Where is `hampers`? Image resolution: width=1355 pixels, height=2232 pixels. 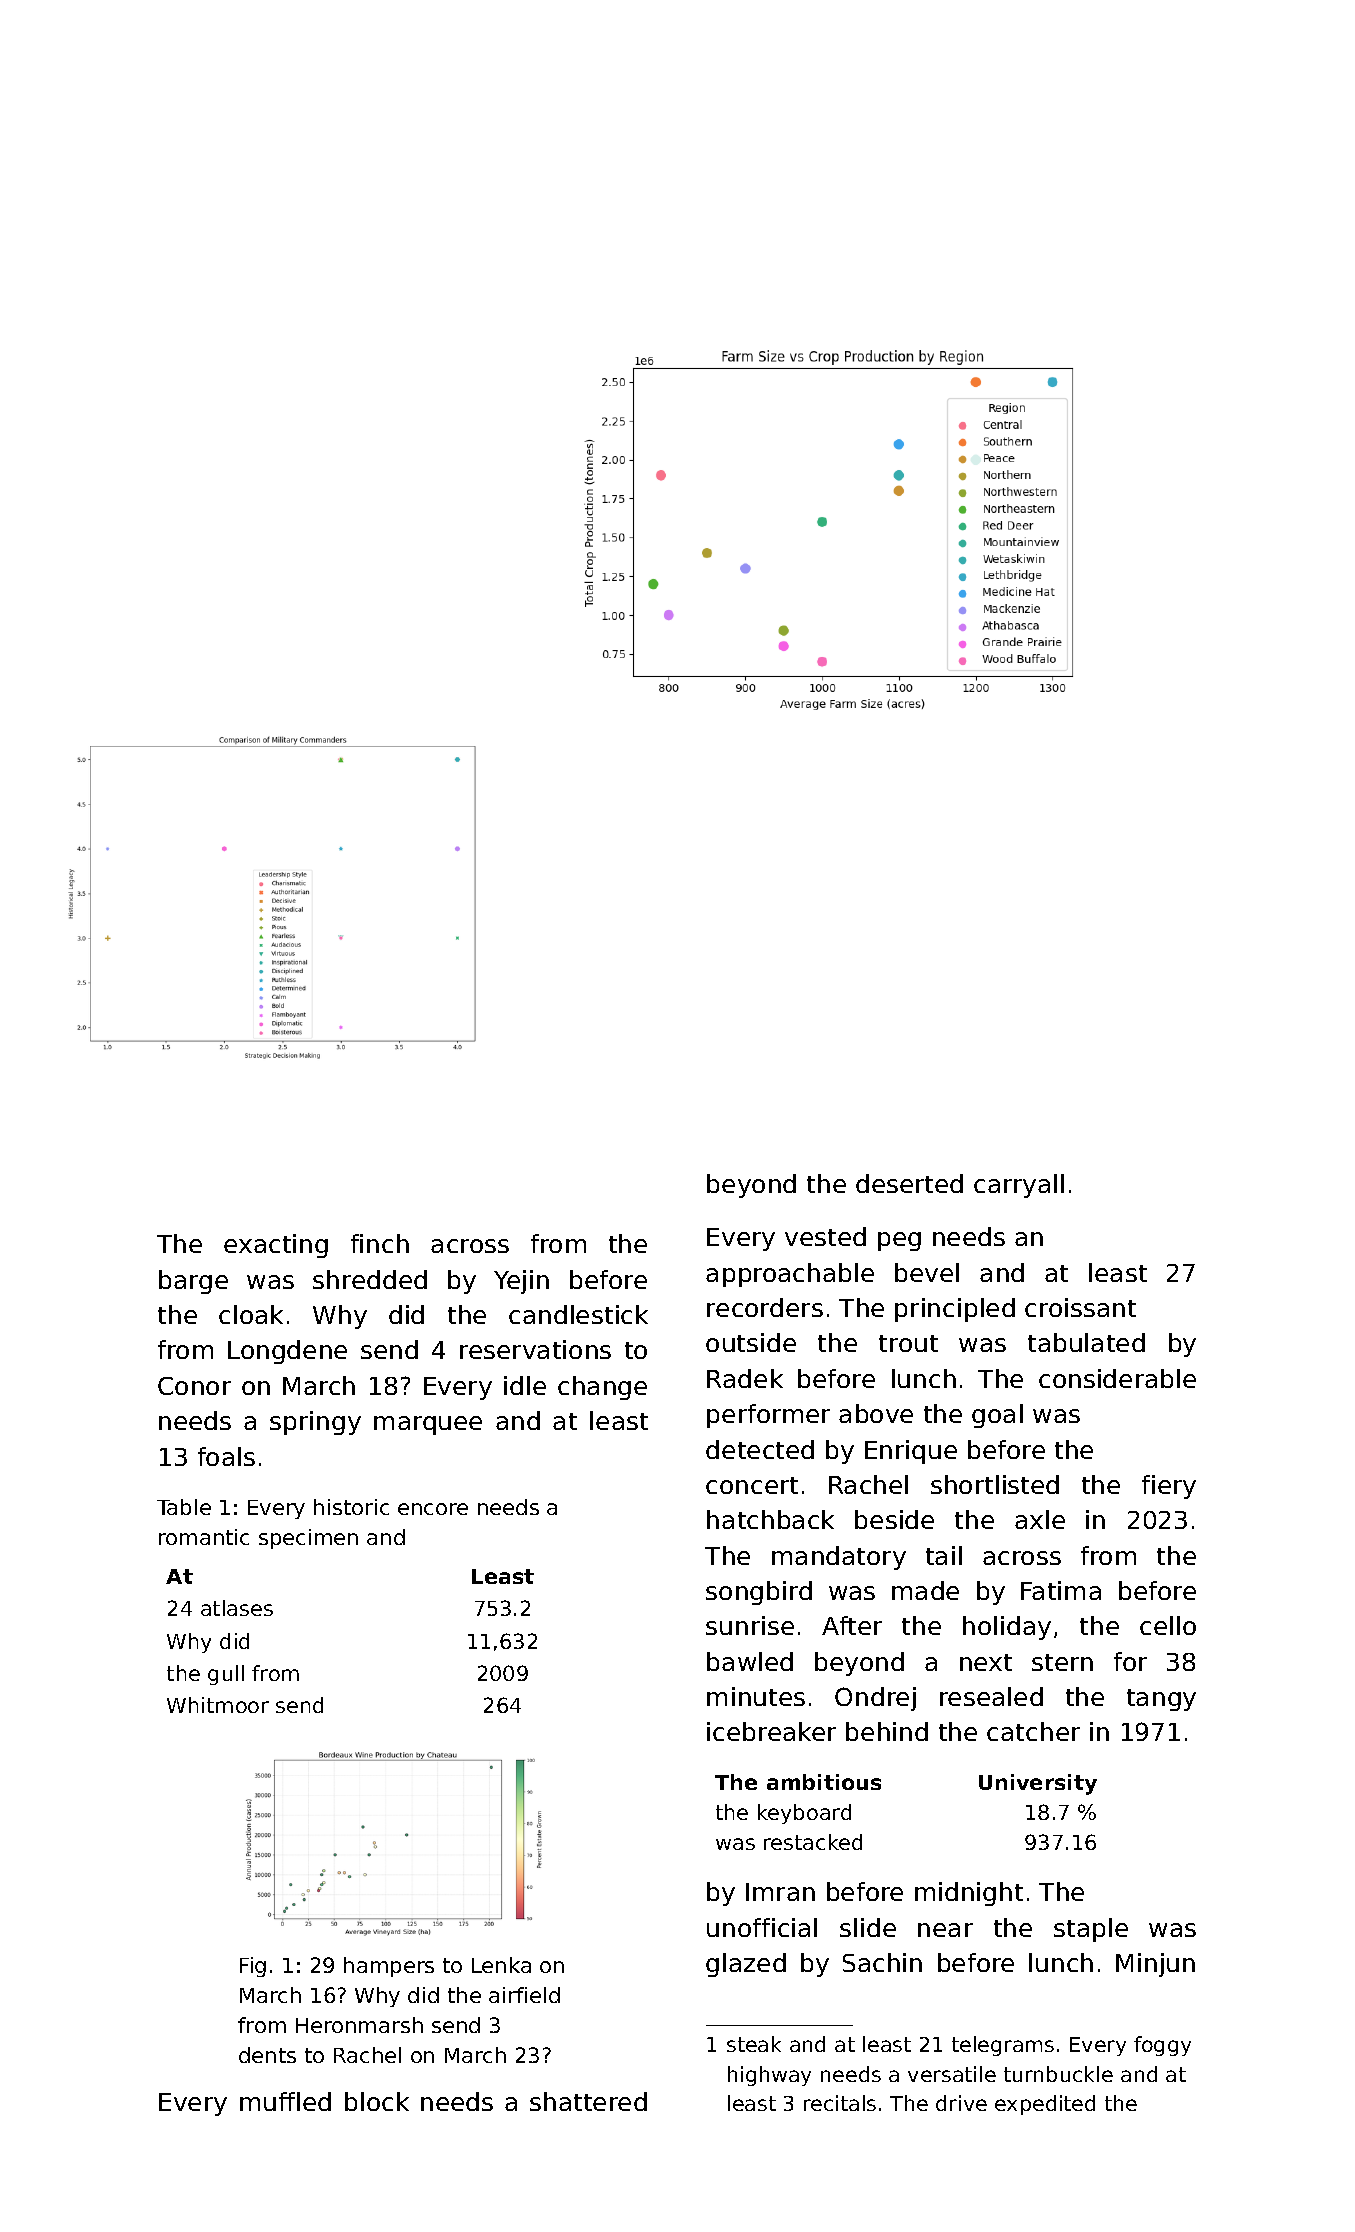 hampers is located at coordinates (389, 1967).
